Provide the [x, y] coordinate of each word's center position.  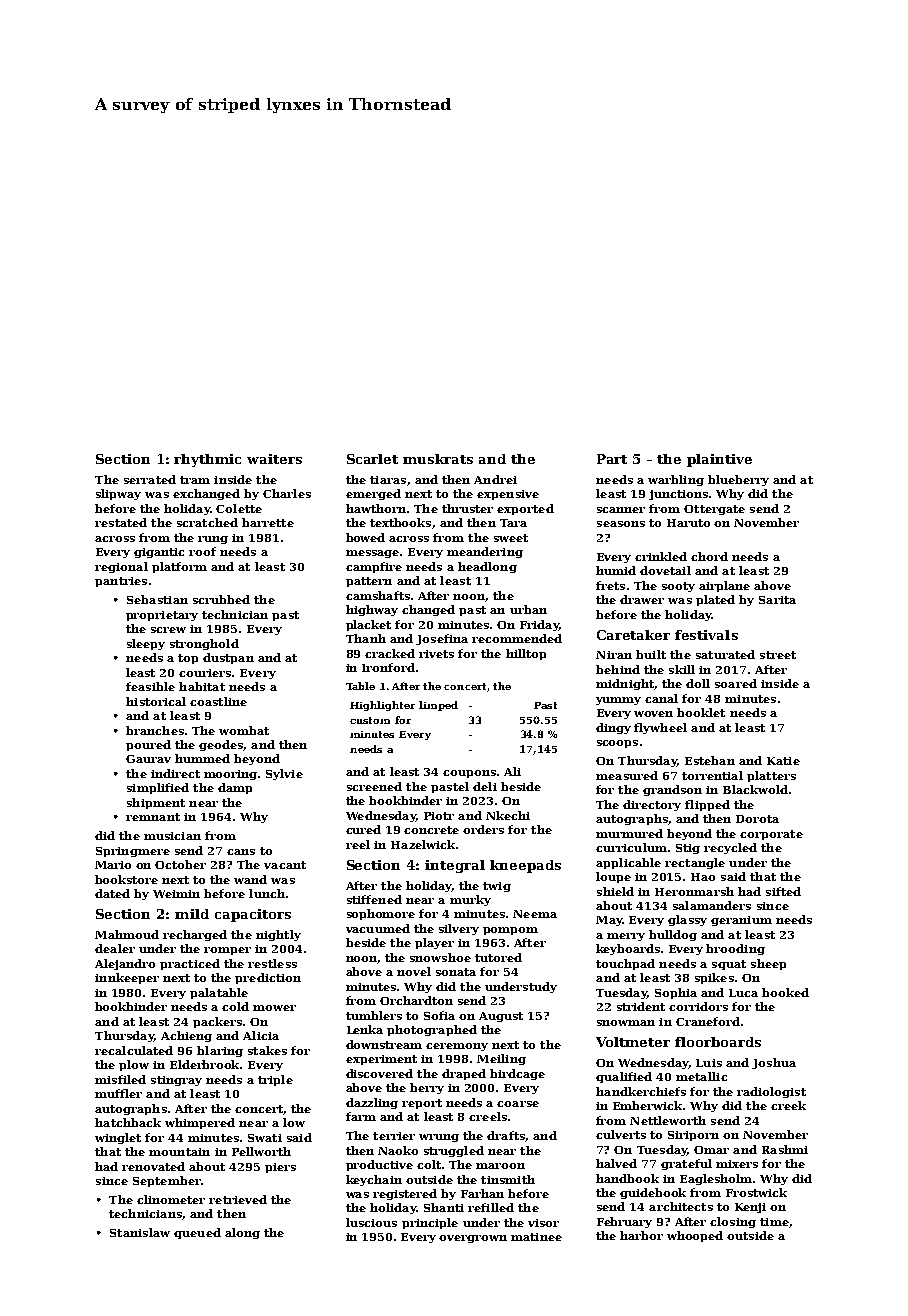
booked [785, 992]
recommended [517, 638]
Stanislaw [140, 1232]
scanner [621, 510]
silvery [459, 929]
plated [715, 600]
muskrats [438, 459]
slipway [118, 494]
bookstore [126, 879]
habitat [202, 686]
